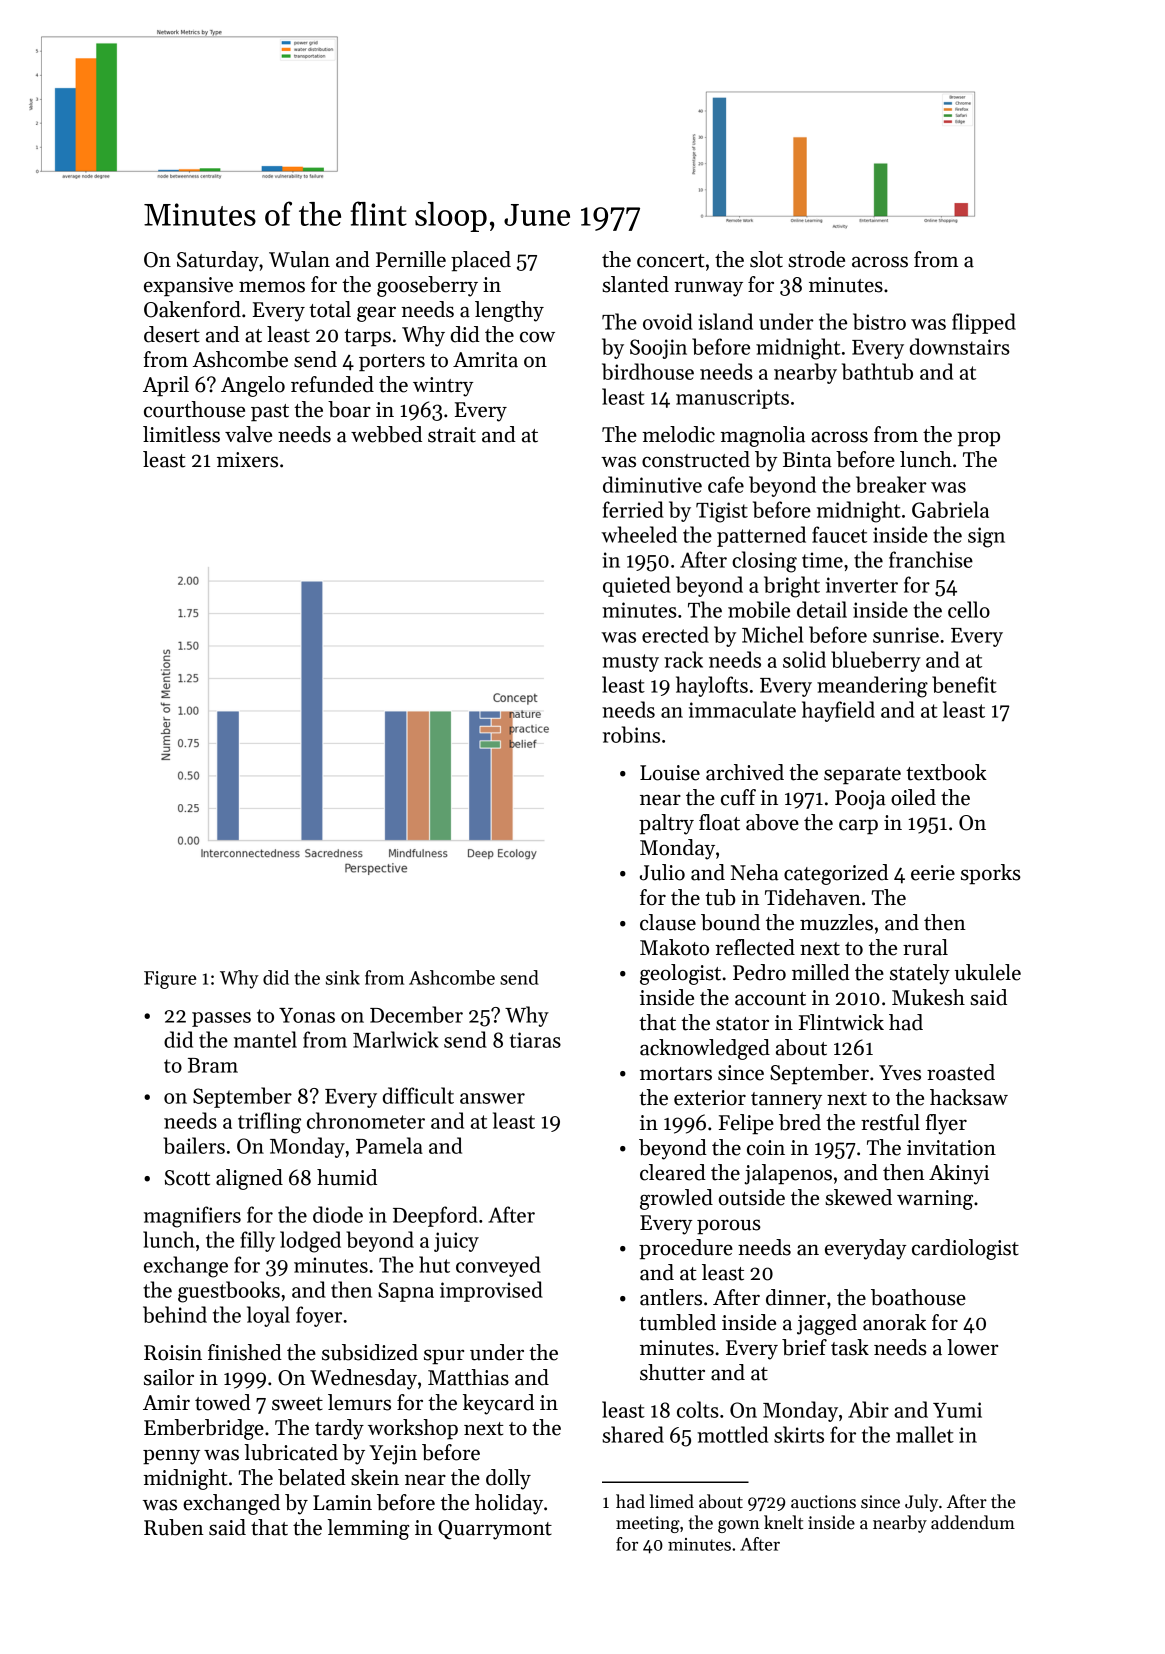 This screenshot has width=1165, height=1654. I want to click on lemming, so click(369, 1529).
